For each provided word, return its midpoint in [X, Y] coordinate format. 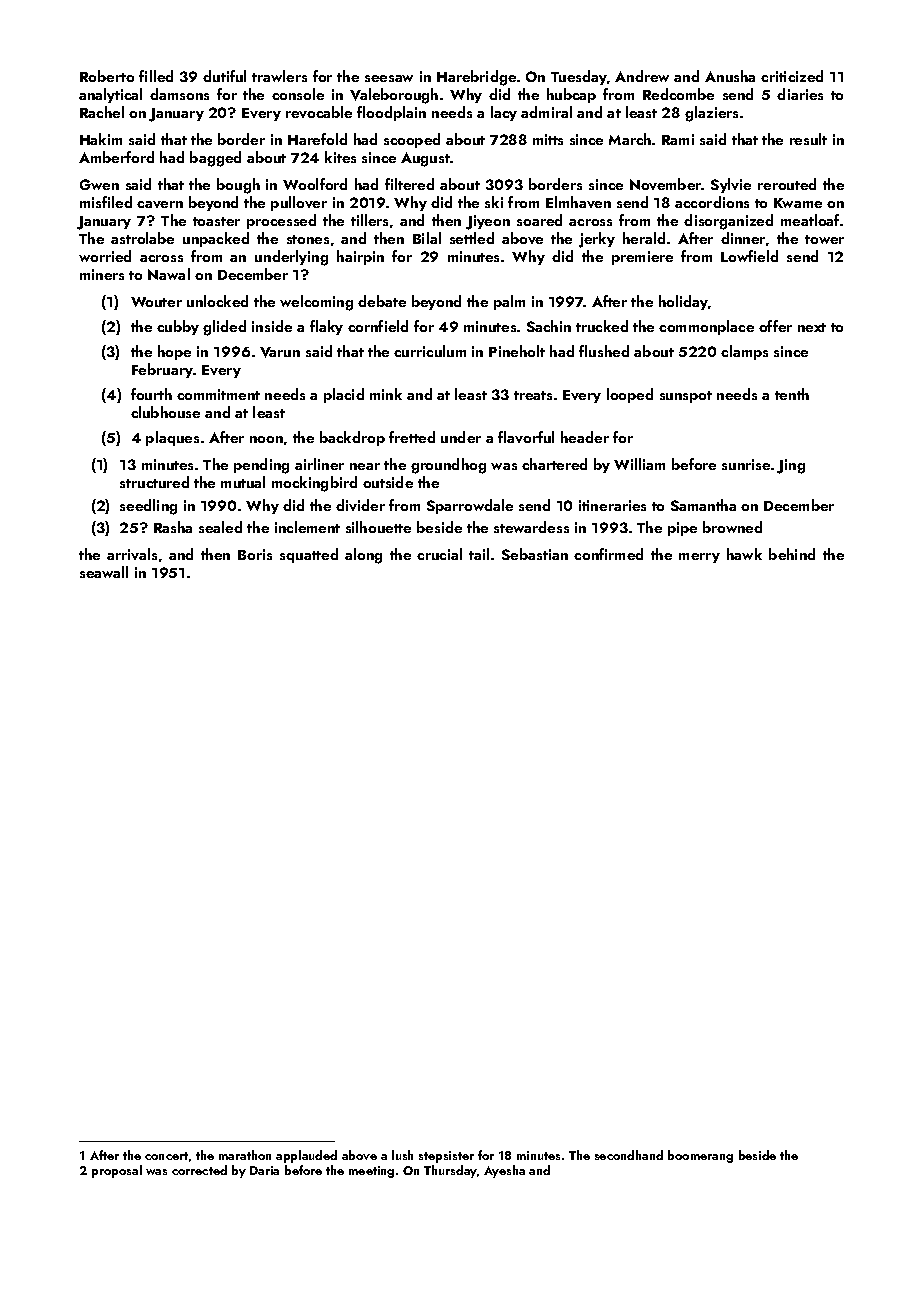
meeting [371, 1172]
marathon [245, 1155]
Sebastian [535, 554]
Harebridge [476, 78]
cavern [160, 204]
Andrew [642, 76]
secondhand [629, 1155]
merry [699, 558]
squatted [309, 555]
